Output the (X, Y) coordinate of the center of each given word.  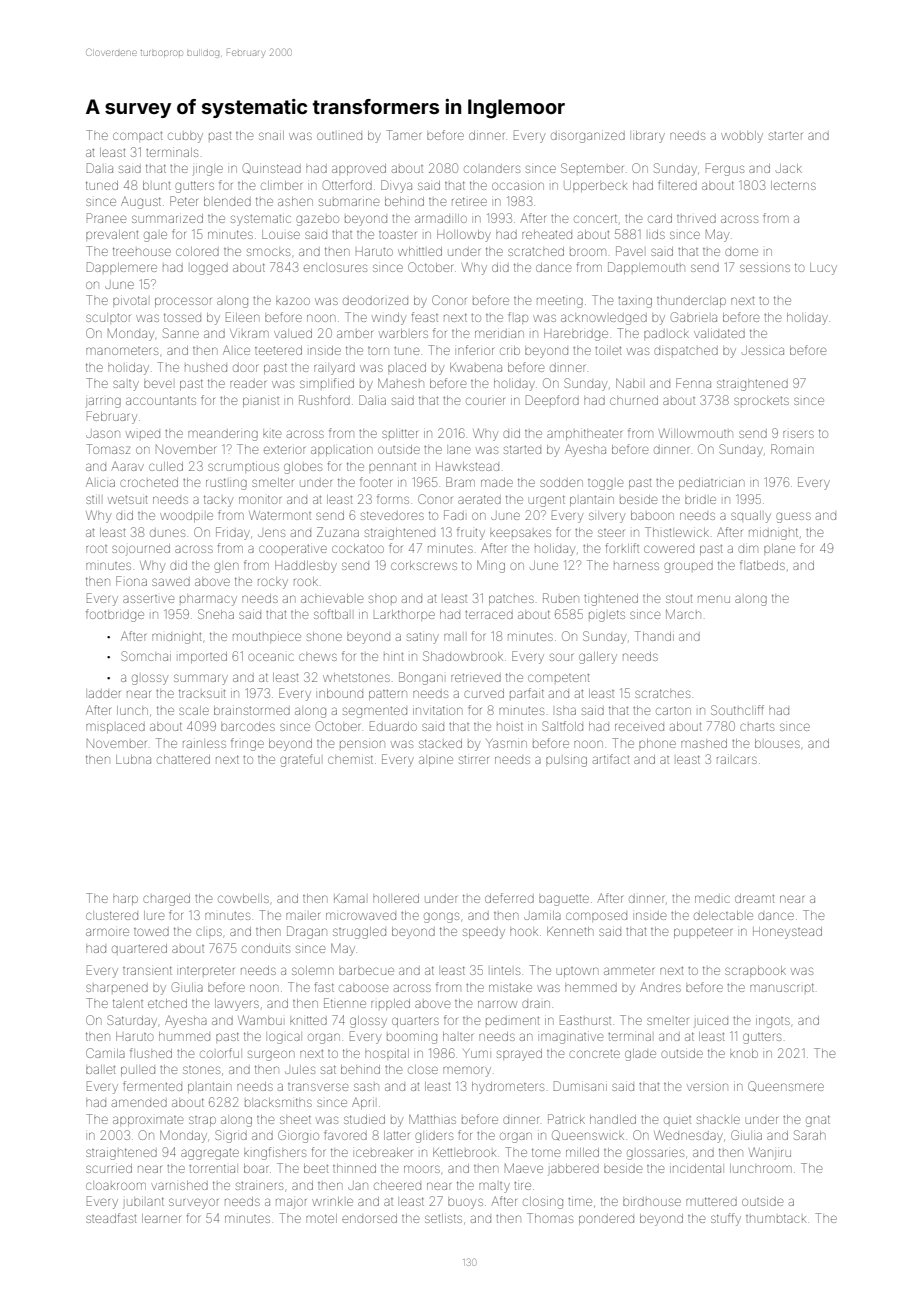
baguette (564, 900)
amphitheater (584, 434)
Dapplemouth (646, 268)
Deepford (552, 400)
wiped (143, 434)
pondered (606, 1220)
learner (161, 1218)
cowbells (243, 898)
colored (197, 251)
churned (634, 400)
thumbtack (776, 1218)
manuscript (782, 987)
